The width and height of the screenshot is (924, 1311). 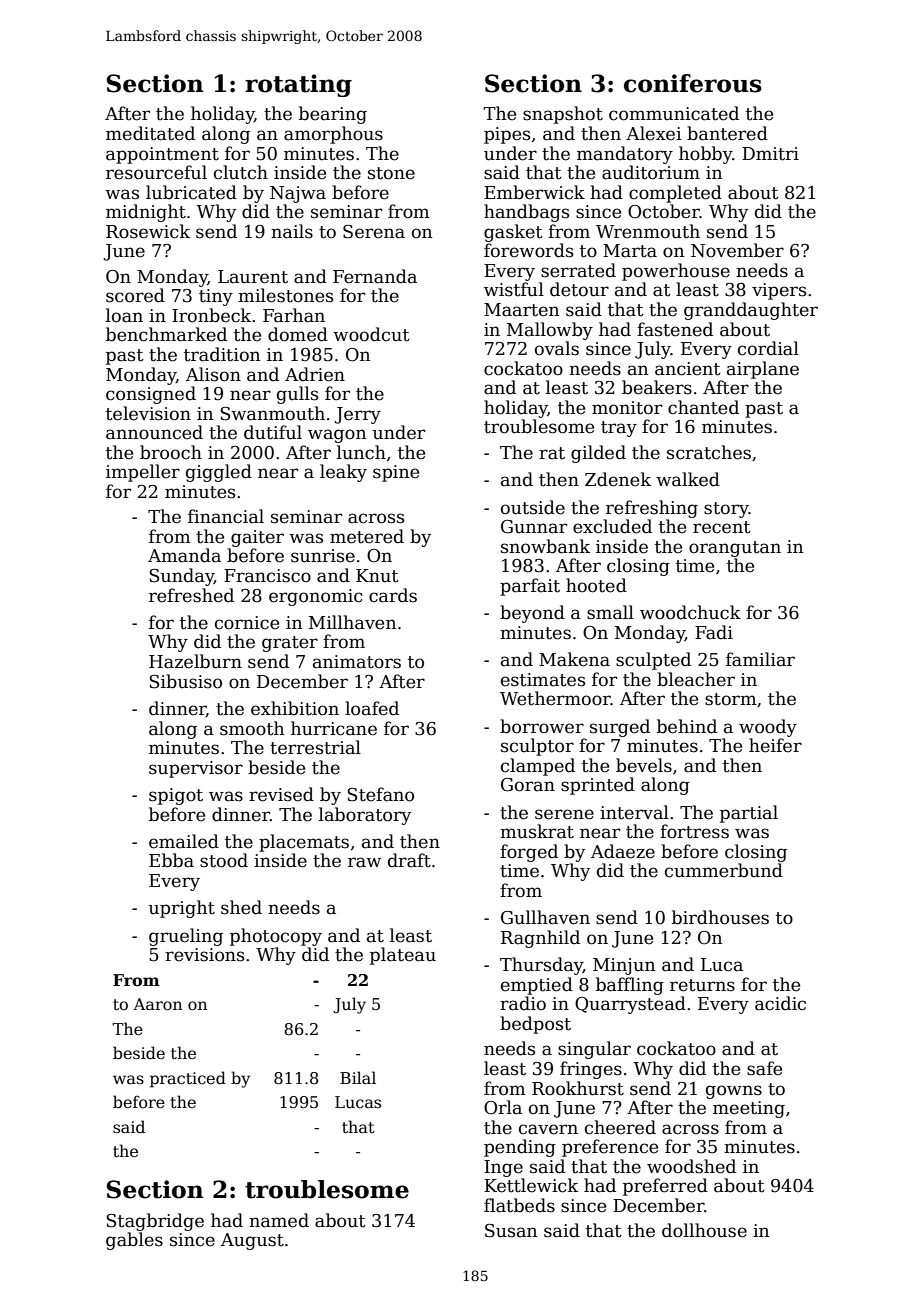 I want to click on woodchuck, so click(x=690, y=612).
